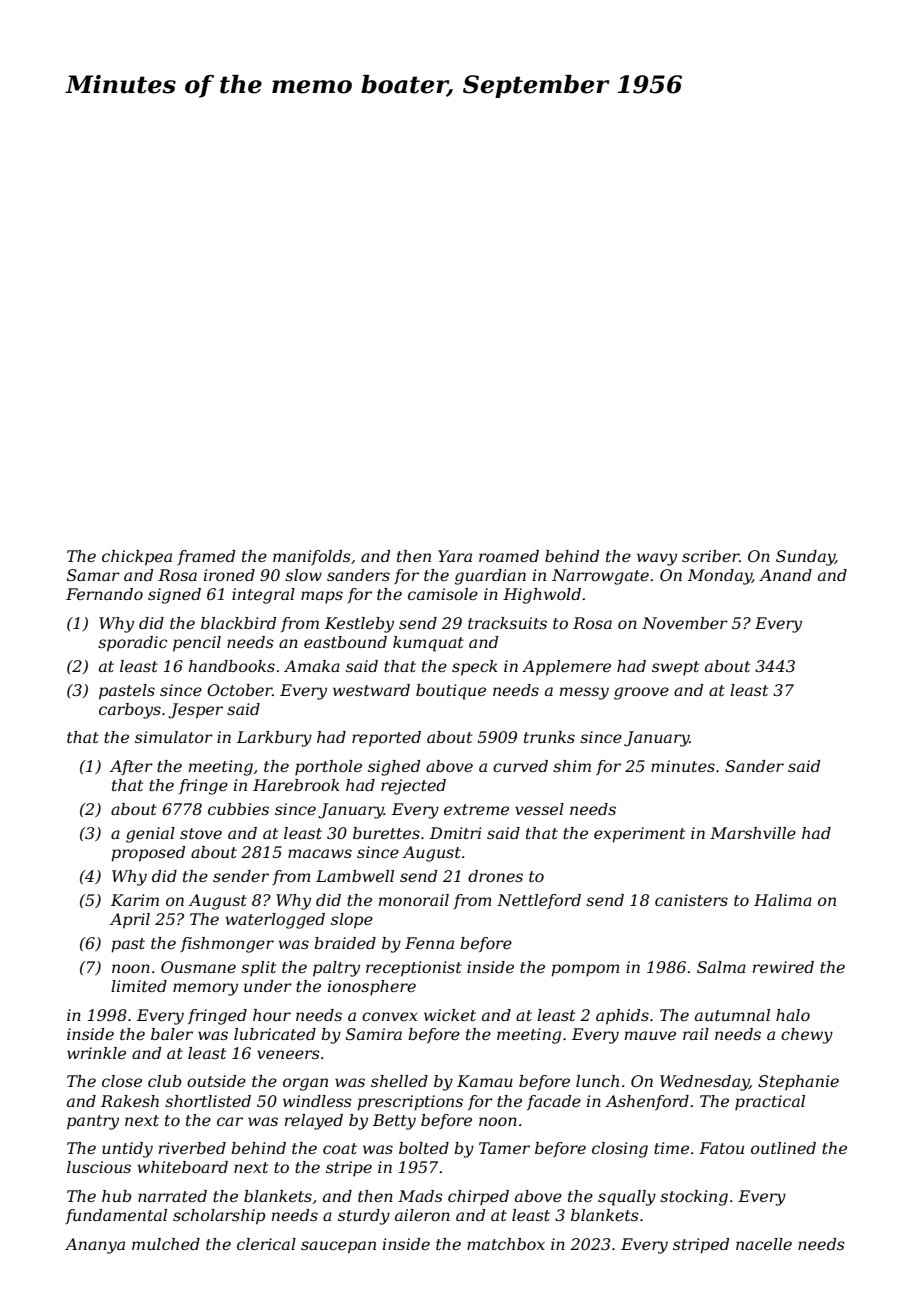  What do you see at coordinates (359, 625) in the screenshot?
I see `Kestleby` at bounding box center [359, 625].
